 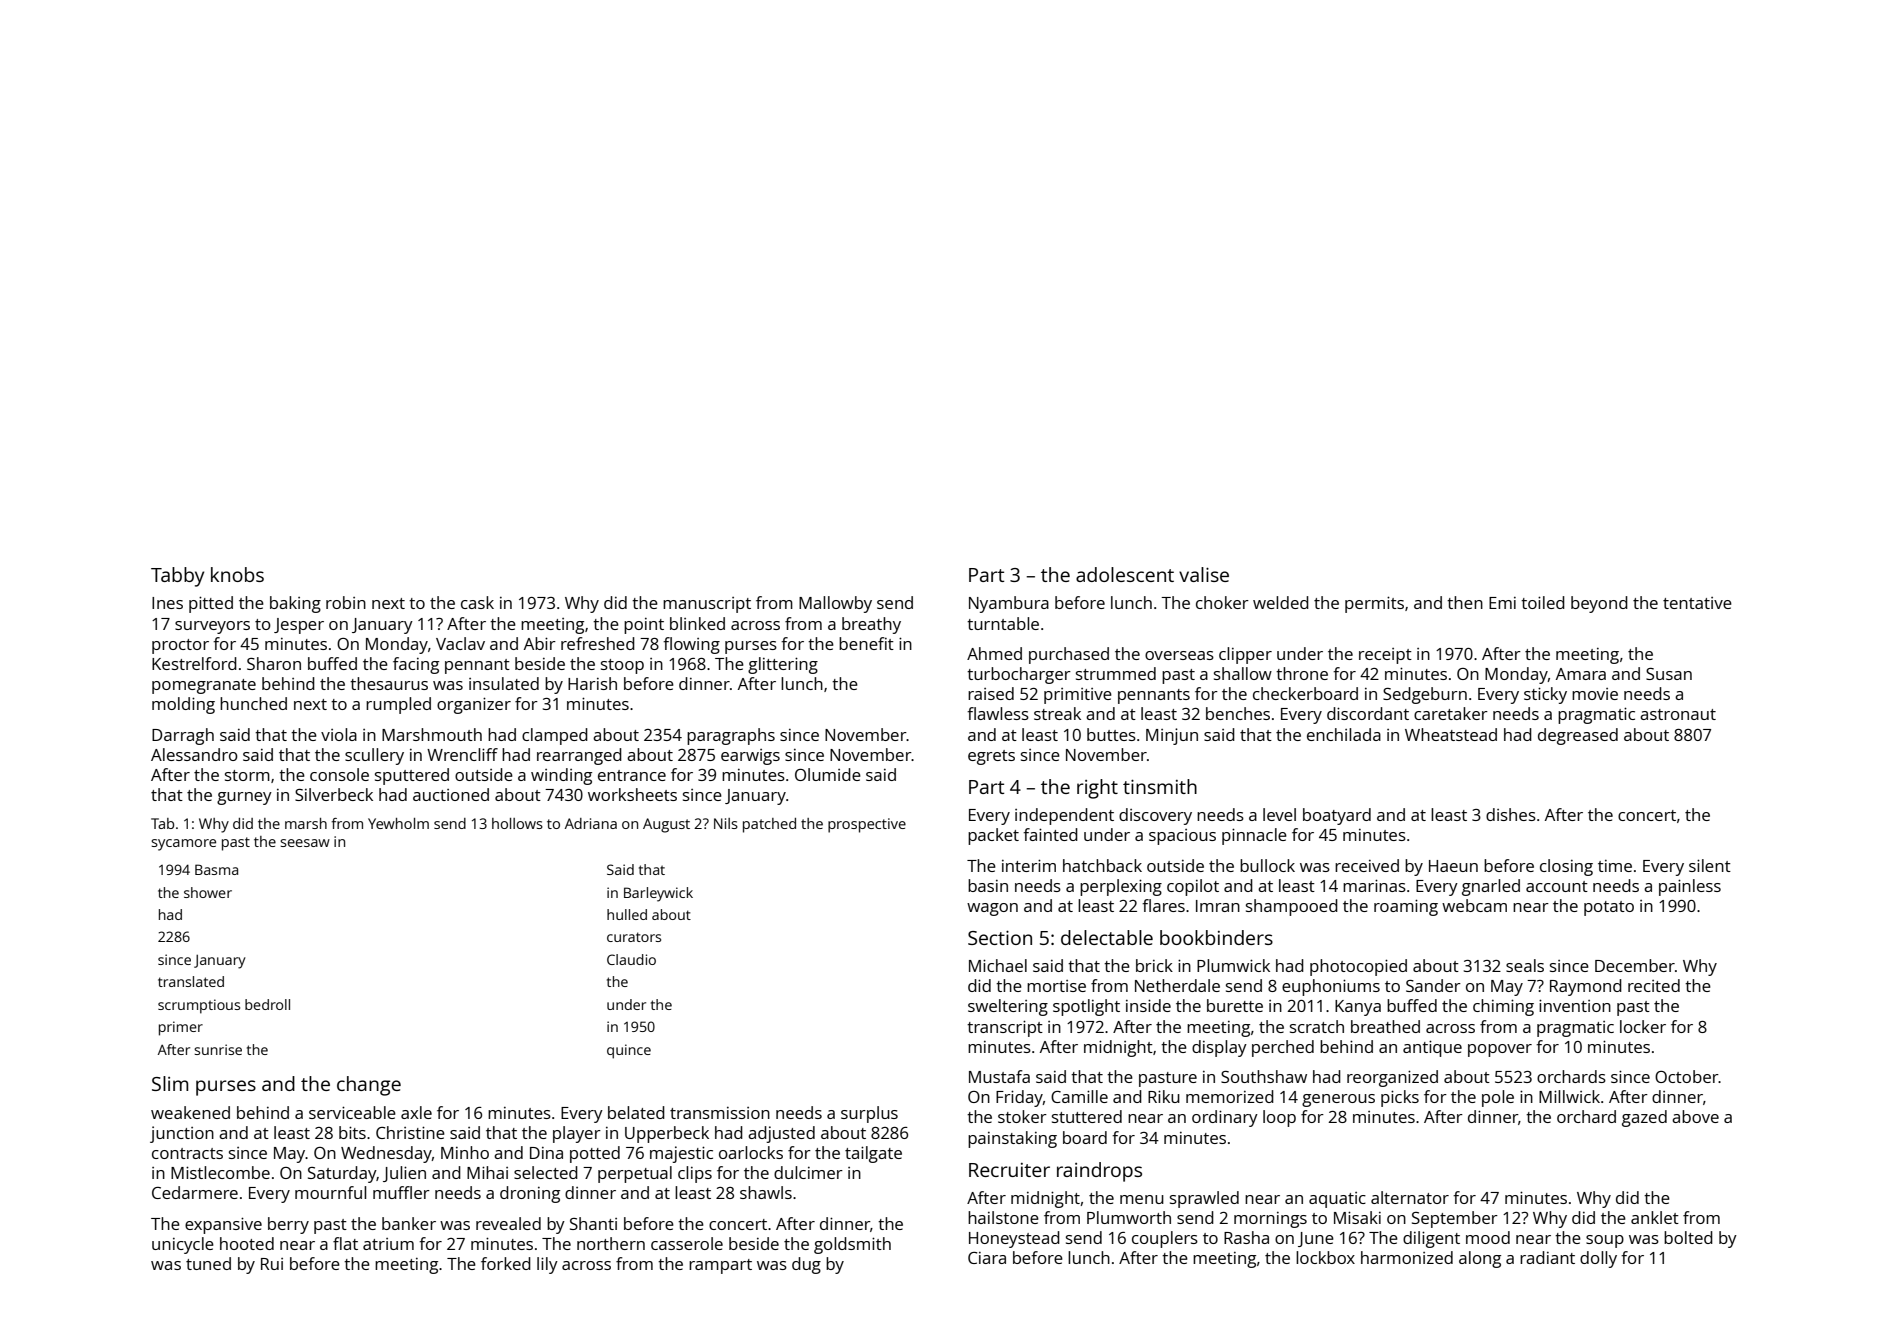 What do you see at coordinates (208, 1263) in the document?
I see `tuned` at bounding box center [208, 1263].
